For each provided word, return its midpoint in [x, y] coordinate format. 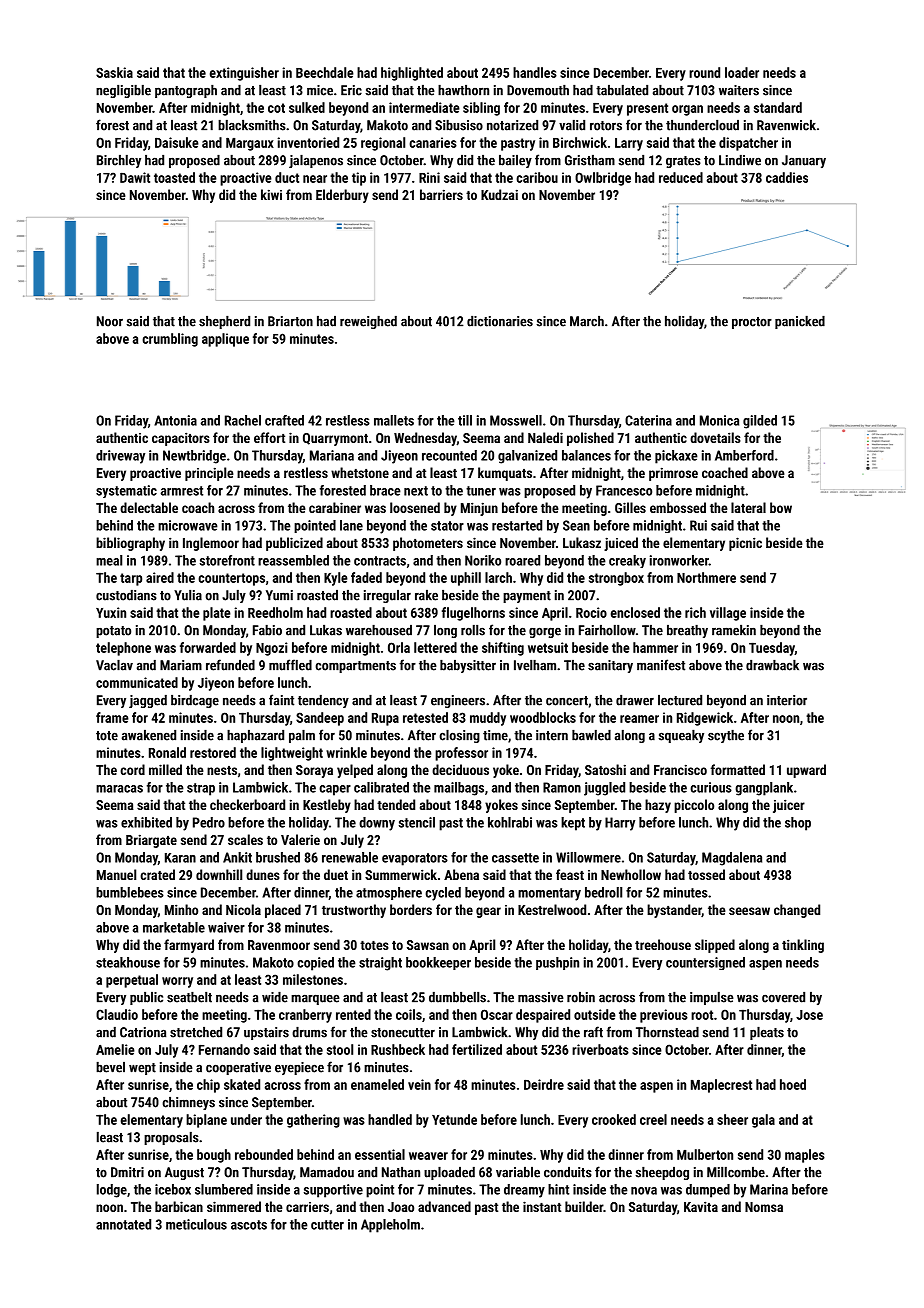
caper [335, 790]
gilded [760, 422]
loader [742, 72]
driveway [120, 457]
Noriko [483, 560]
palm [302, 736]
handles [535, 72]
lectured [680, 700]
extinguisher [244, 74]
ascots [249, 1225]
